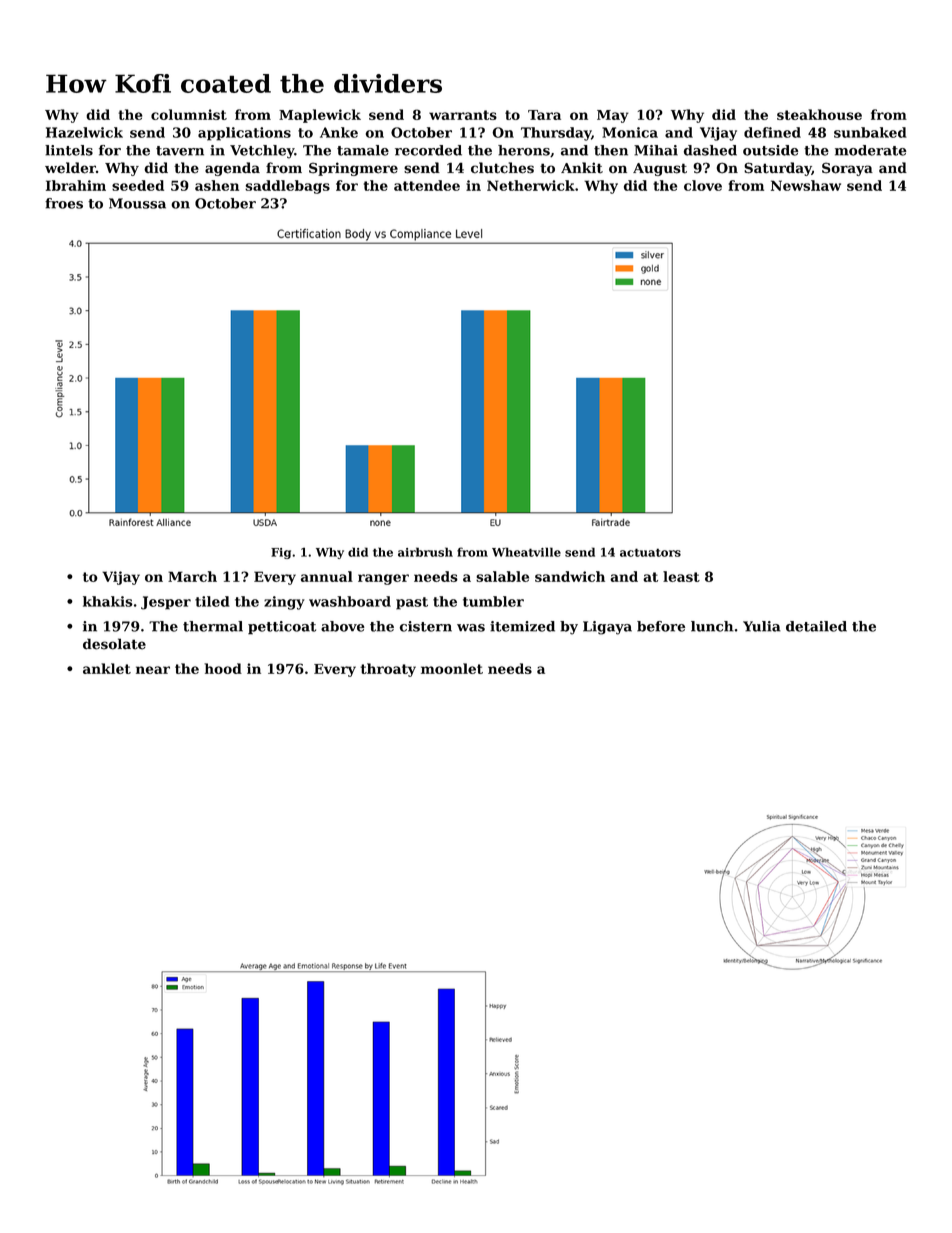 This screenshot has width=952, height=1233. What do you see at coordinates (526, 552) in the screenshot?
I see `Wheatville` at bounding box center [526, 552].
